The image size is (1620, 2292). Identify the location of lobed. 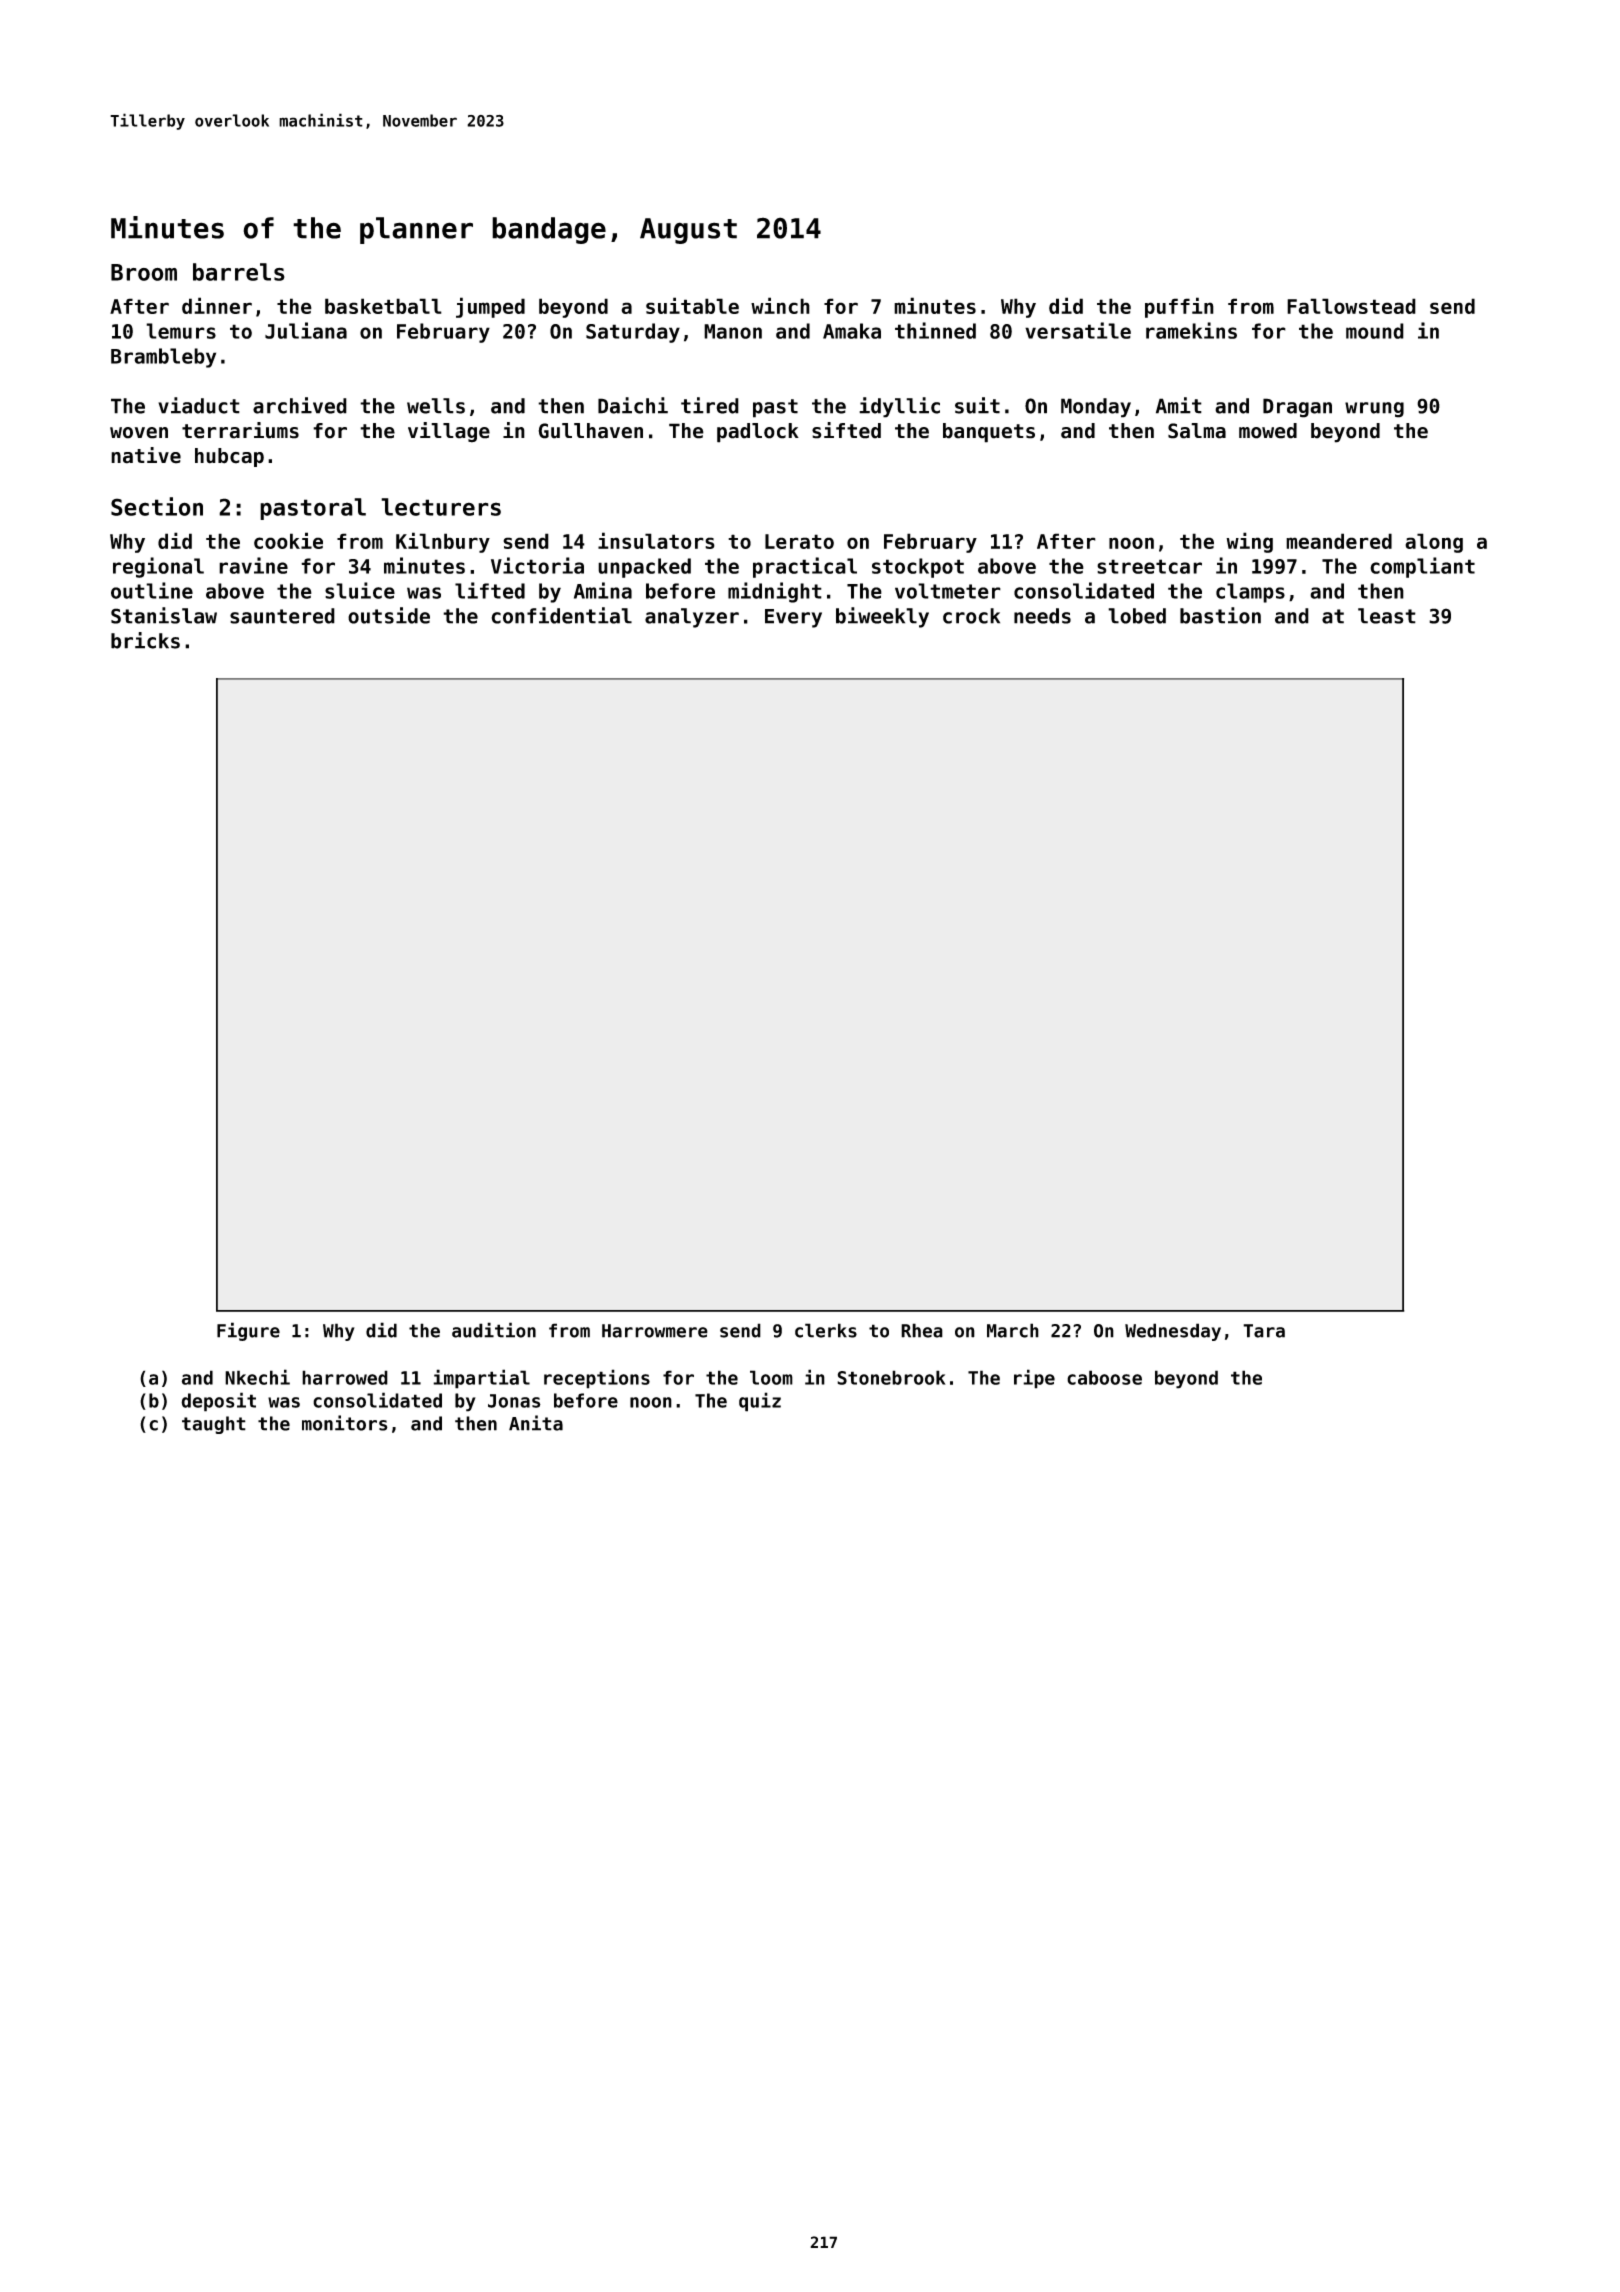
(1137, 616).
